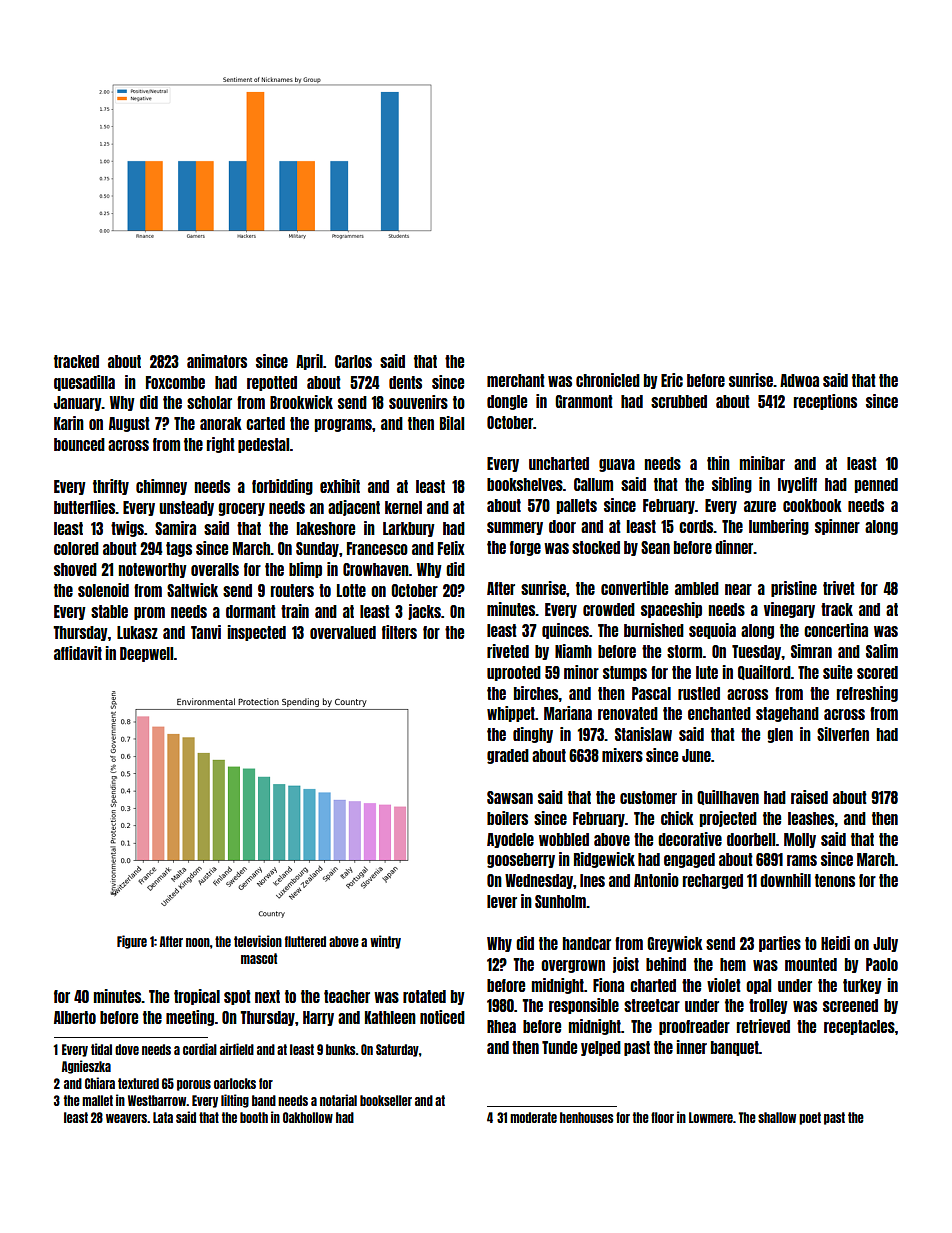 This image has width=952, height=1233. What do you see at coordinates (779, 527) in the image?
I see `lumbering` at bounding box center [779, 527].
